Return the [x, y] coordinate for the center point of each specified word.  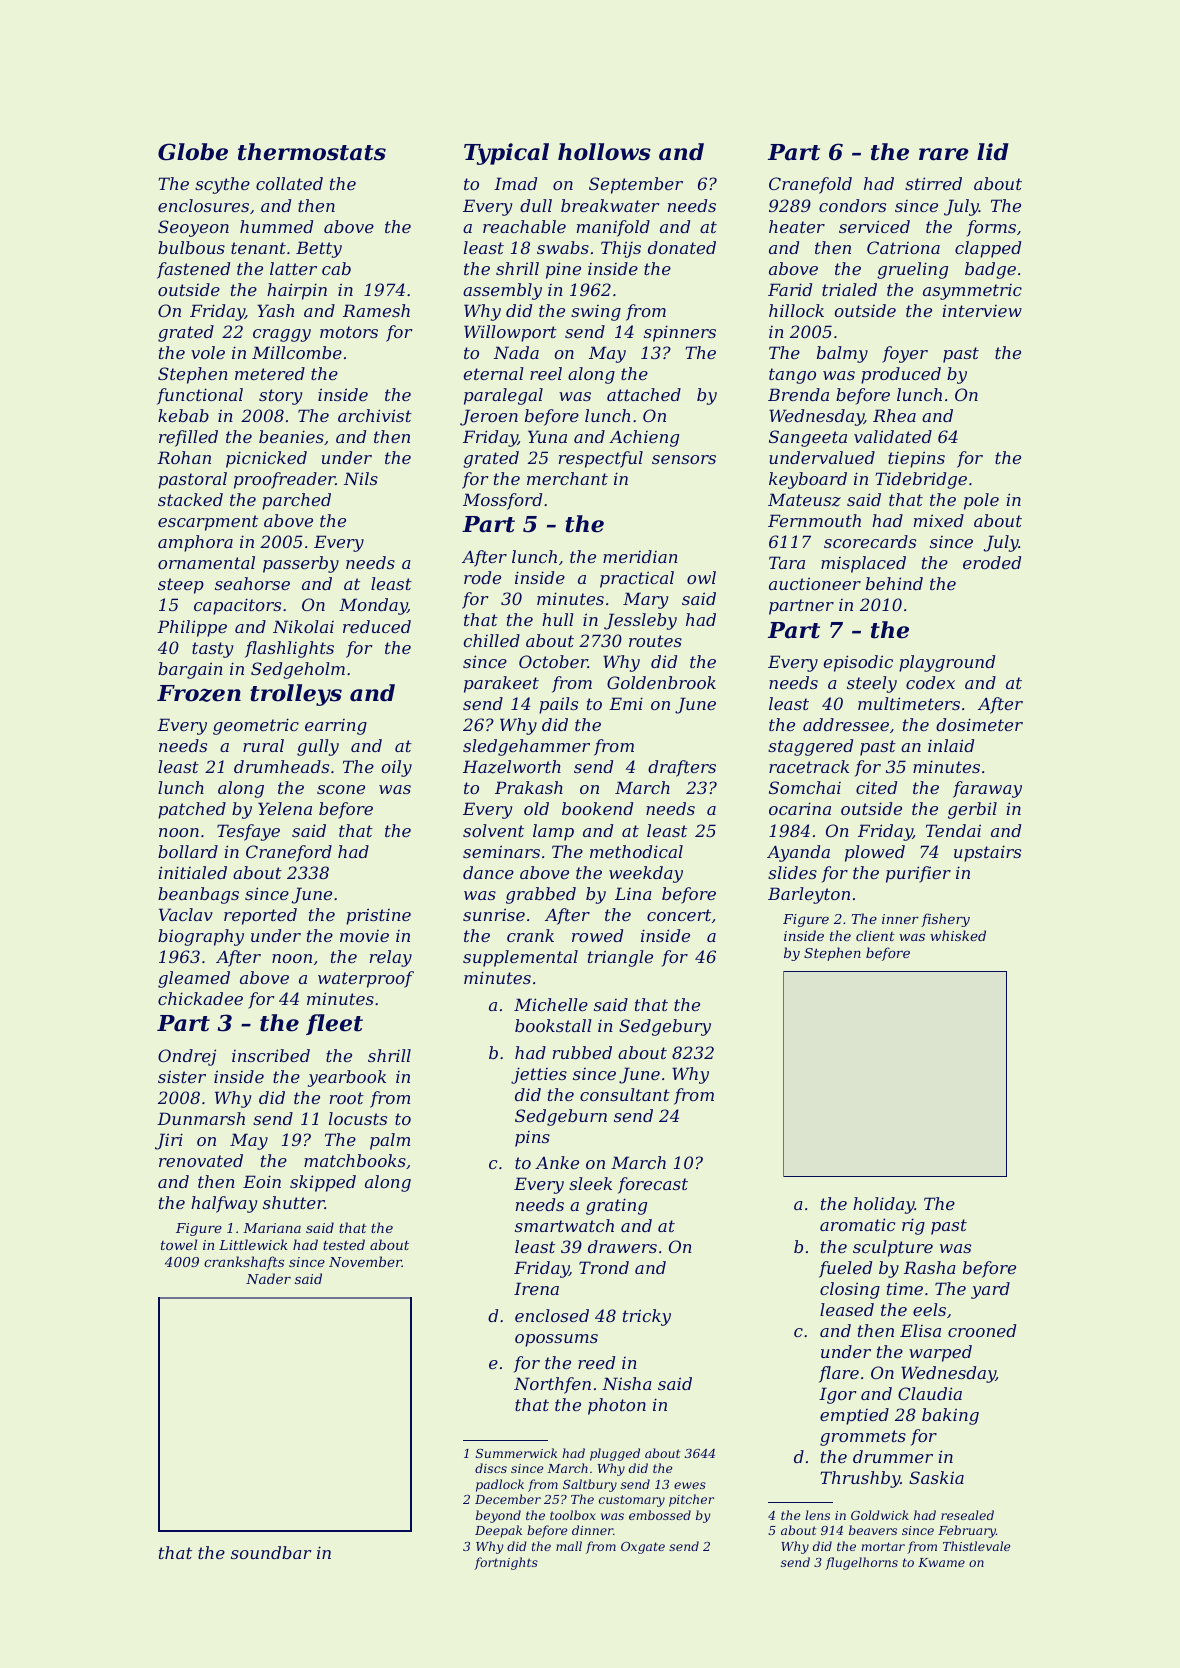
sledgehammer [526, 747]
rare [944, 154]
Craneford [289, 853]
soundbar [271, 1552]
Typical [506, 154]
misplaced [863, 564]
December [508, 1499]
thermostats [312, 152]
